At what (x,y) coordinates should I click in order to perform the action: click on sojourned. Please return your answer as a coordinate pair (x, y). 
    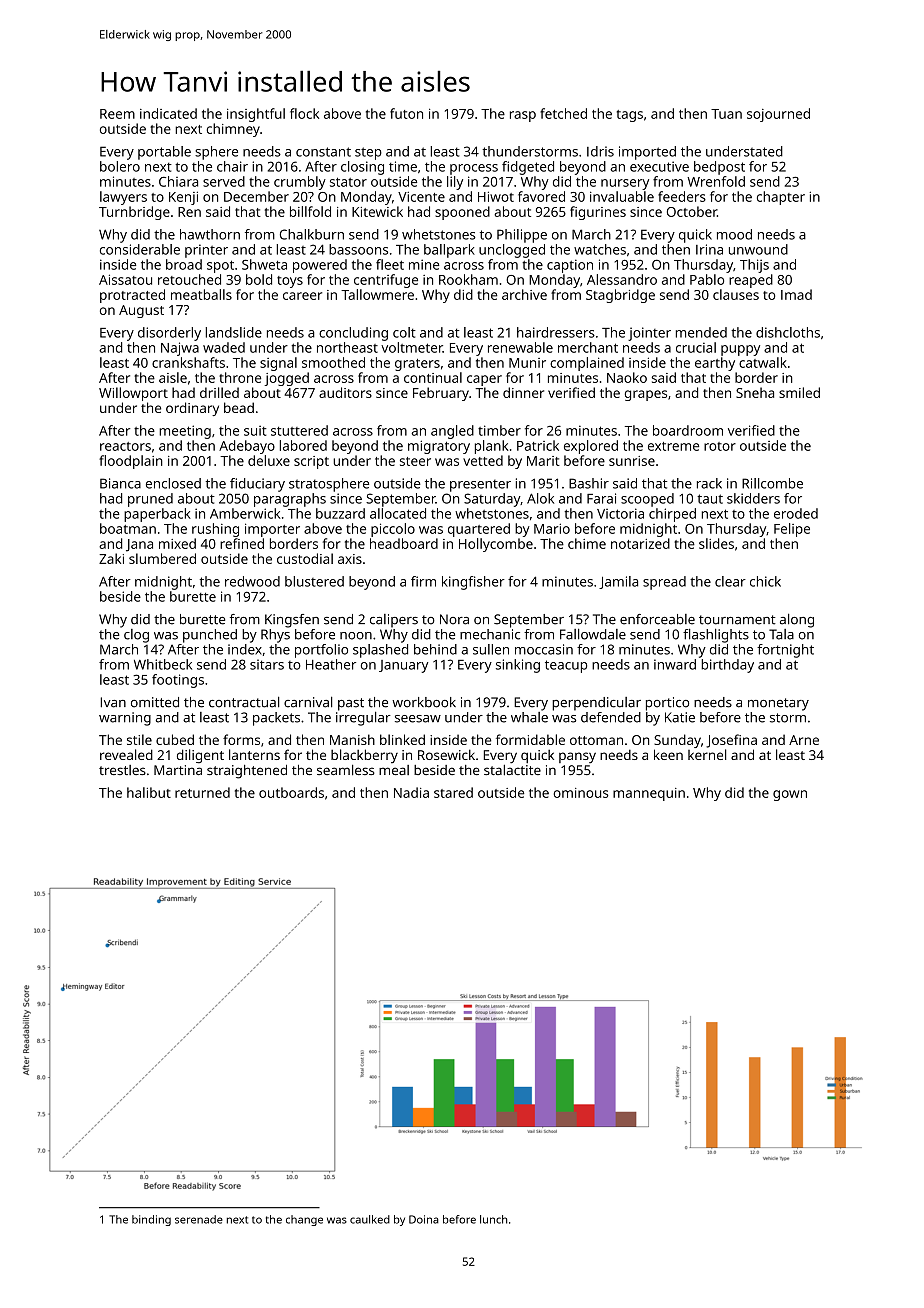
    Looking at the image, I should click on (778, 115).
